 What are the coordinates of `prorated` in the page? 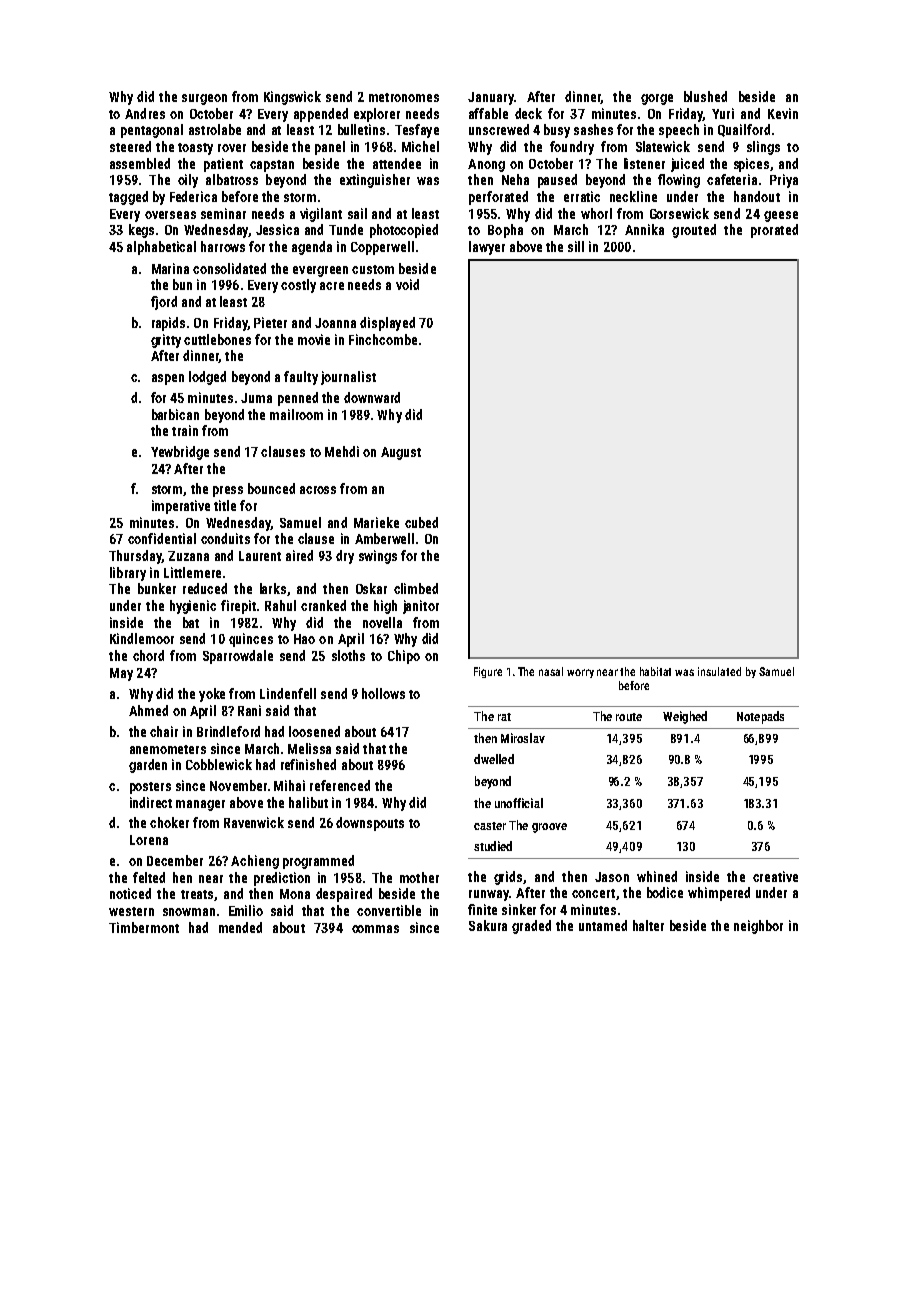 It's located at (774, 231).
